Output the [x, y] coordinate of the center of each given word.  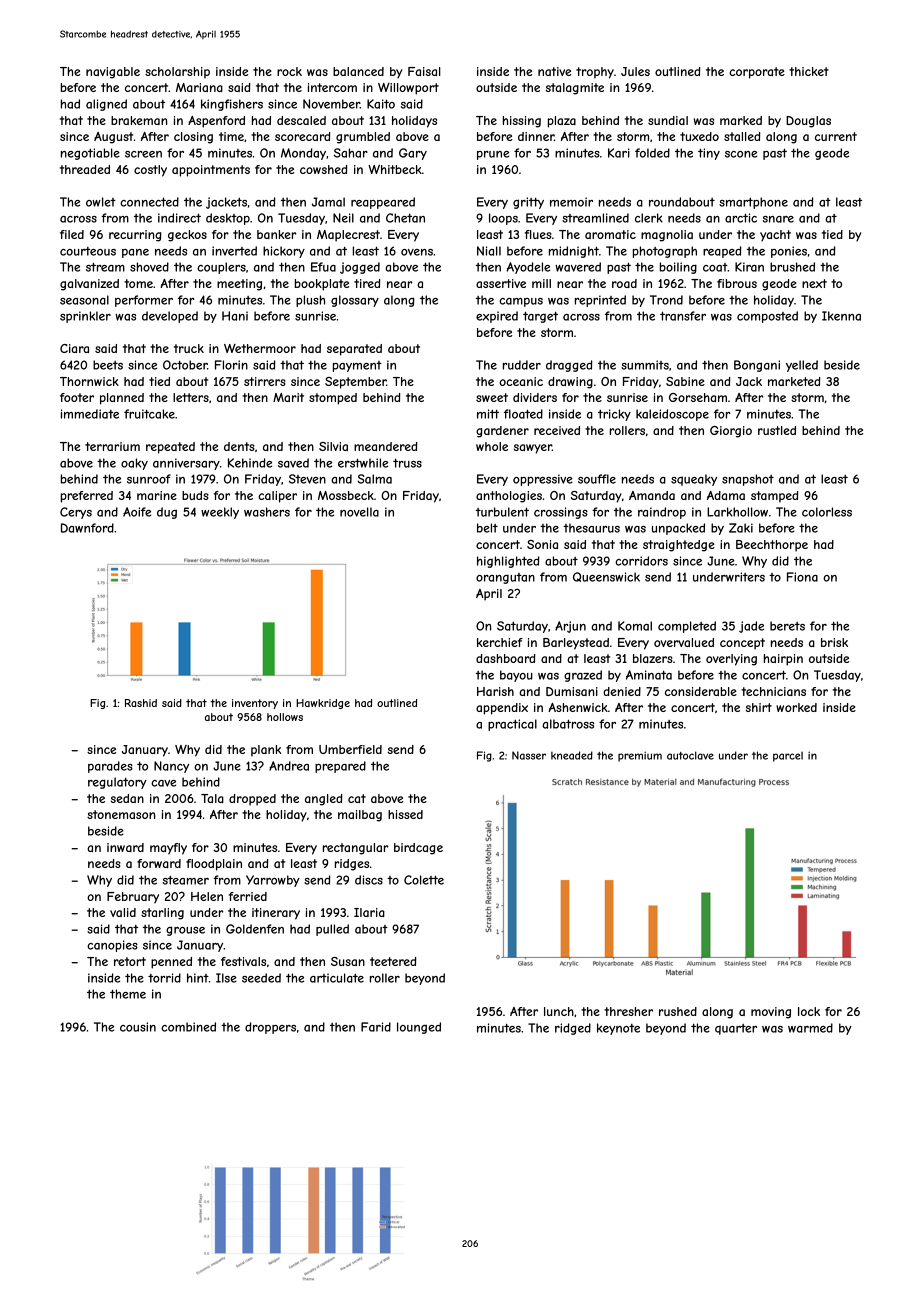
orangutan [505, 578]
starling [162, 914]
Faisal [424, 71]
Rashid [141, 703]
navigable [113, 73]
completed [687, 627]
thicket [809, 71]
